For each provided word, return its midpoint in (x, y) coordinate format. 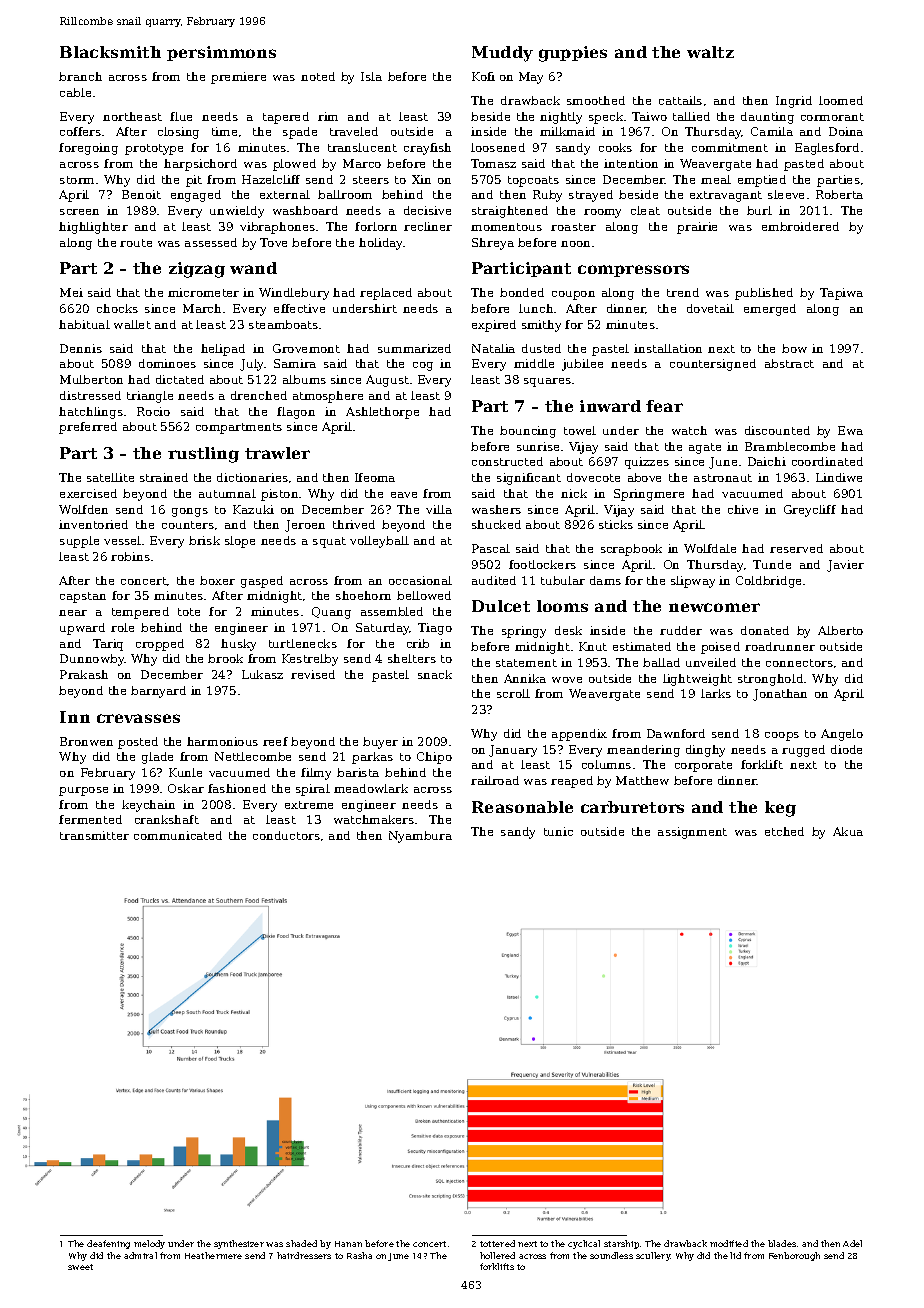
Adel (852, 1243)
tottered (497, 1243)
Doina (846, 131)
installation (668, 348)
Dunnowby (92, 660)
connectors (799, 663)
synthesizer (239, 1244)
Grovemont (306, 348)
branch (80, 76)
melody (149, 1244)
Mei (71, 292)
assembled (392, 611)
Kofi (483, 76)
